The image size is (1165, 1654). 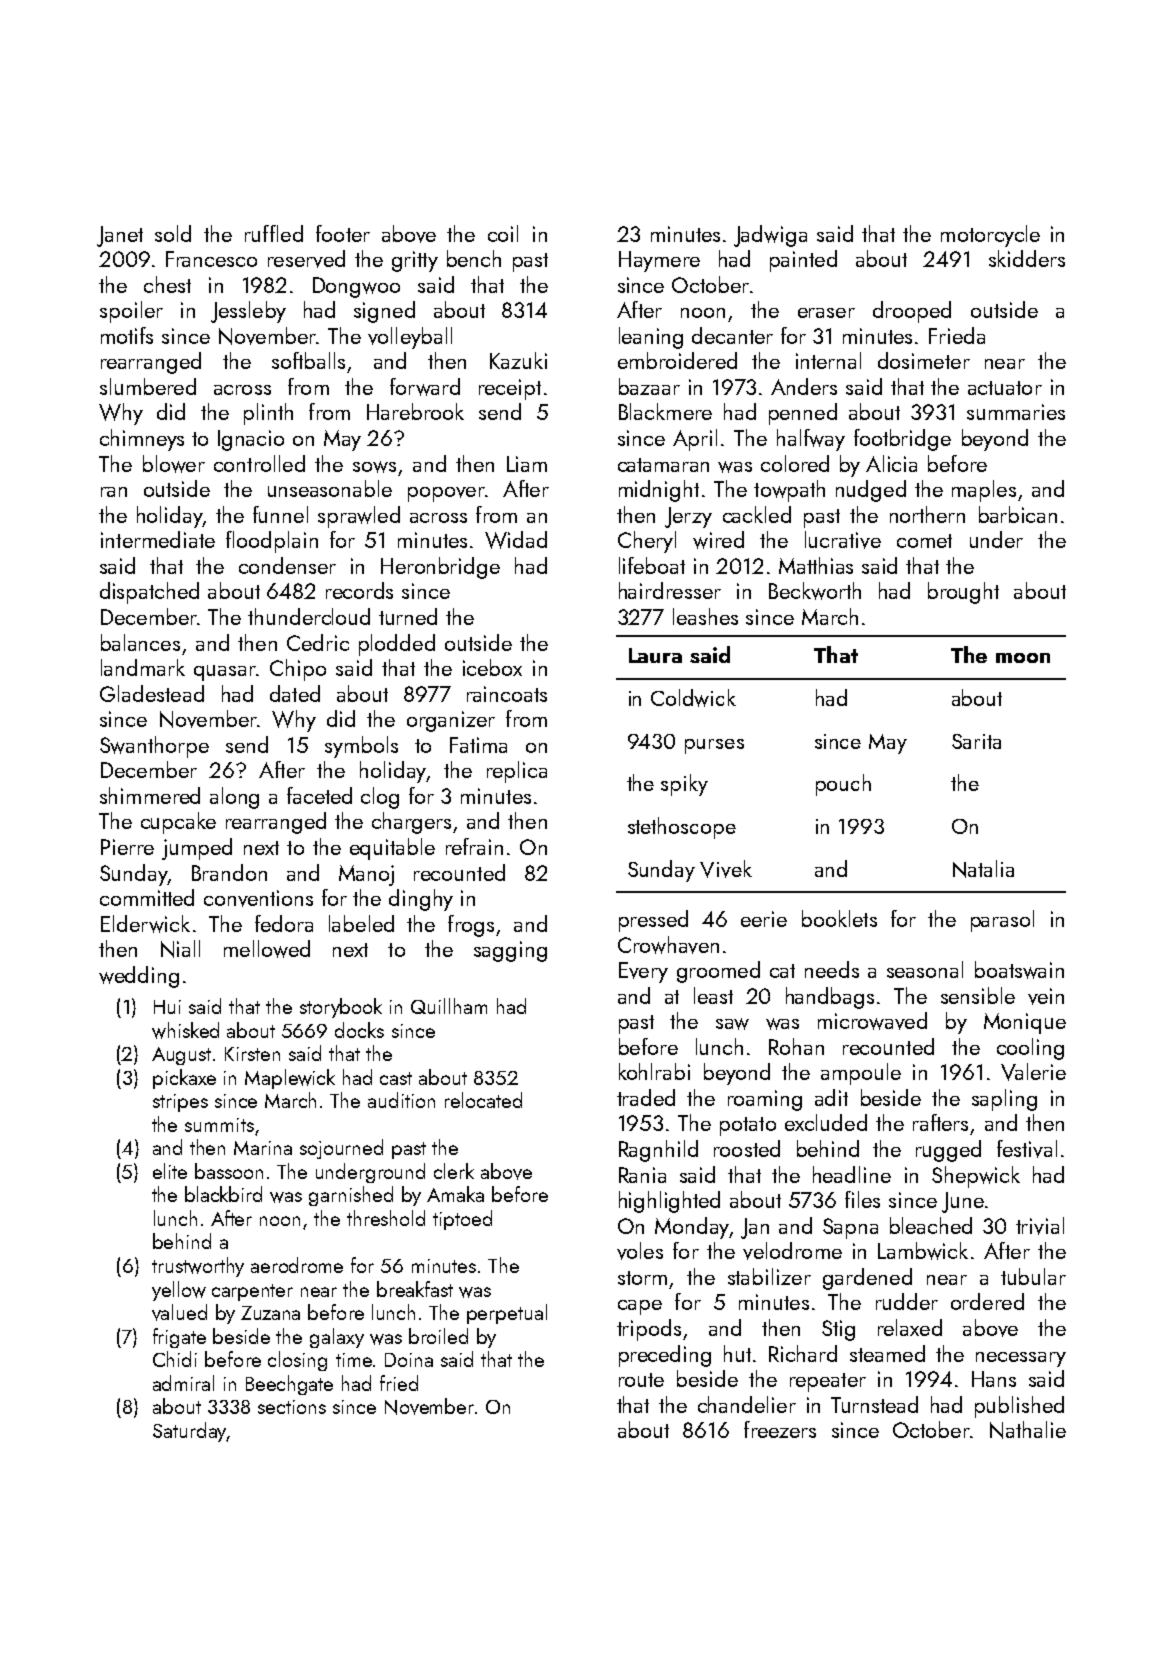 I want to click on skidders, so click(x=1027, y=258).
